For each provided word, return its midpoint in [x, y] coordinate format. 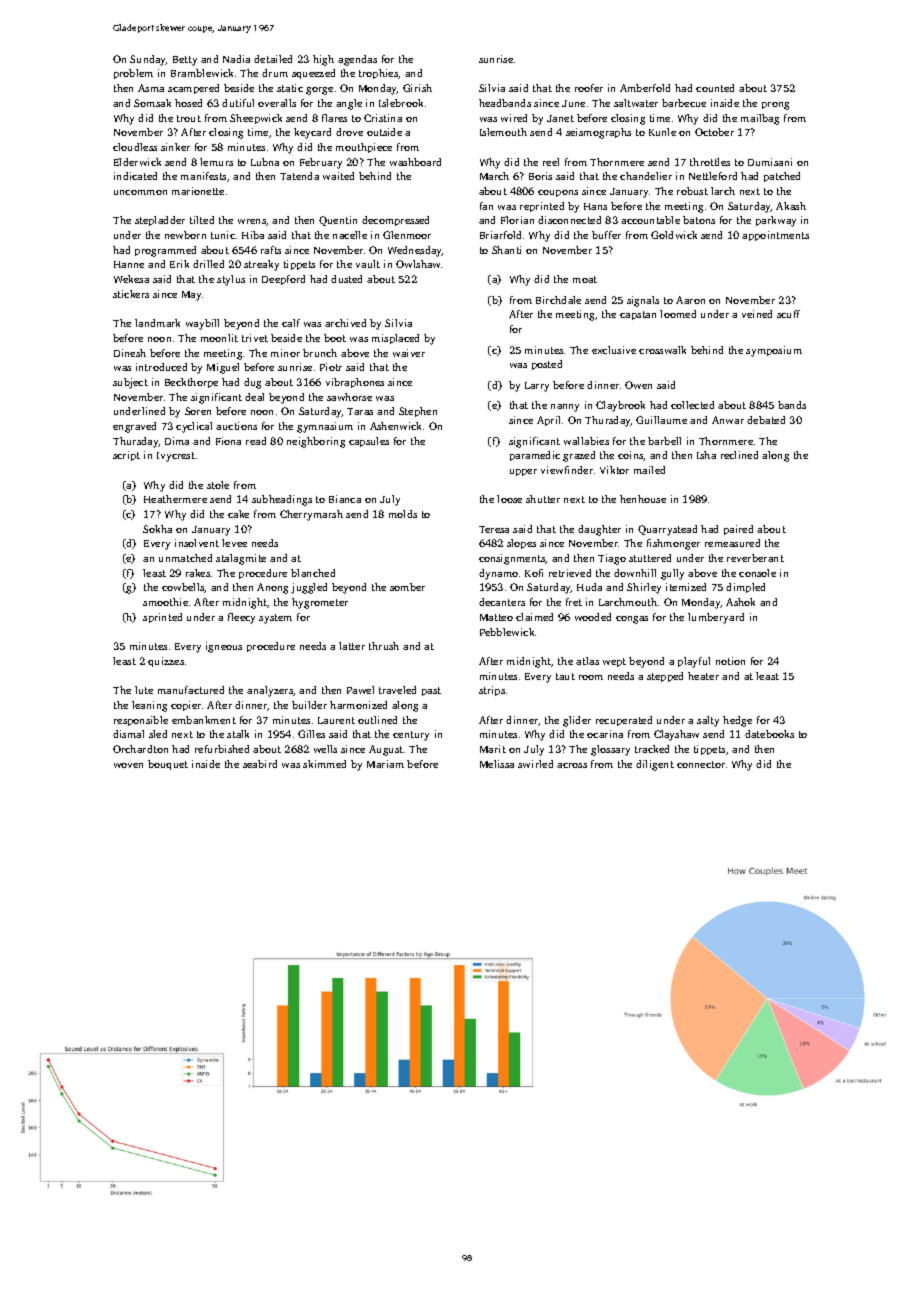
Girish [417, 88]
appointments [775, 236]
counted [715, 88]
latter [352, 646]
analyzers [270, 691]
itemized [686, 587]
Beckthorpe [191, 383]
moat [585, 279]
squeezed [313, 74]
